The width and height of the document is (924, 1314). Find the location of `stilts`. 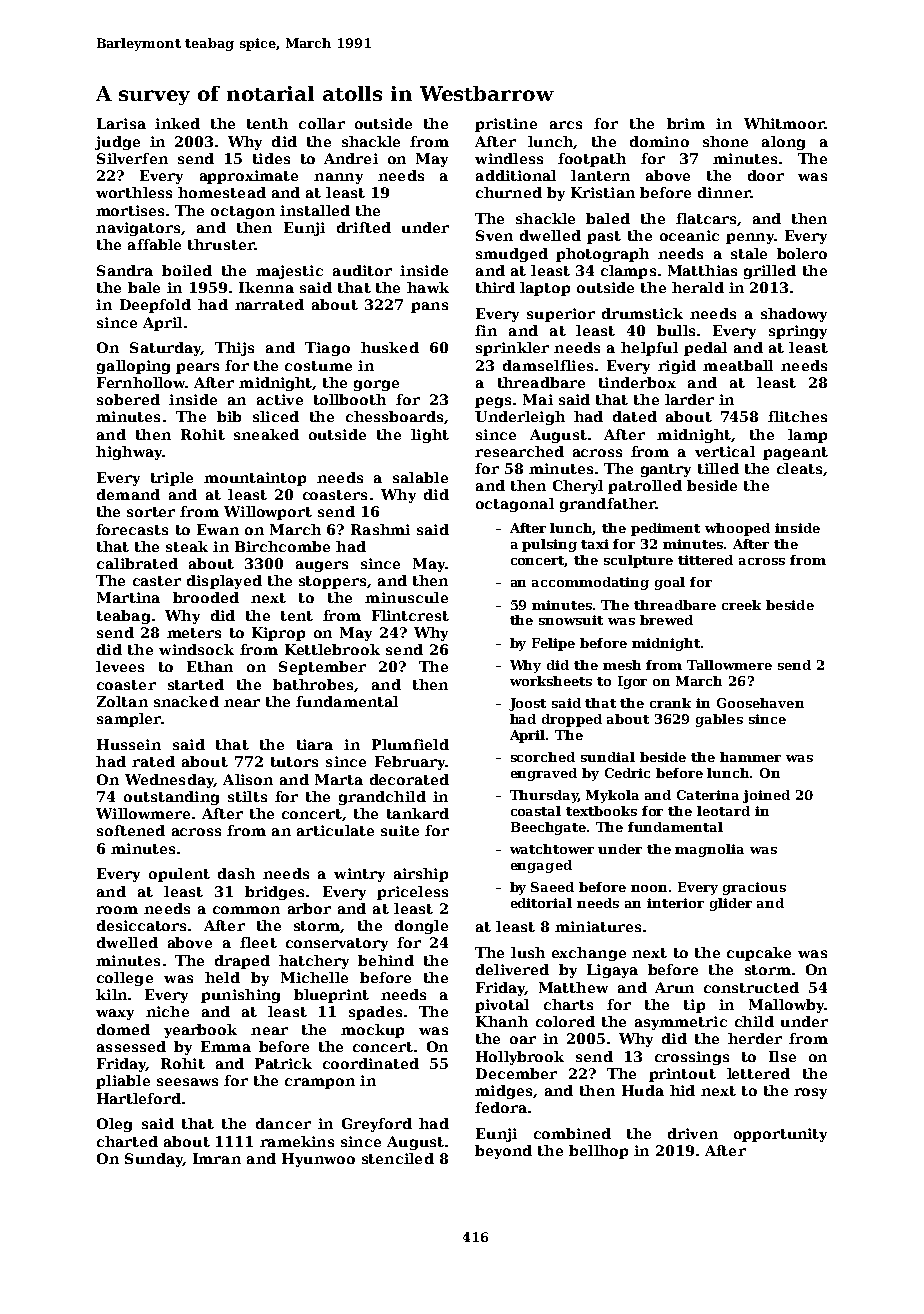

stilts is located at coordinates (247, 796).
